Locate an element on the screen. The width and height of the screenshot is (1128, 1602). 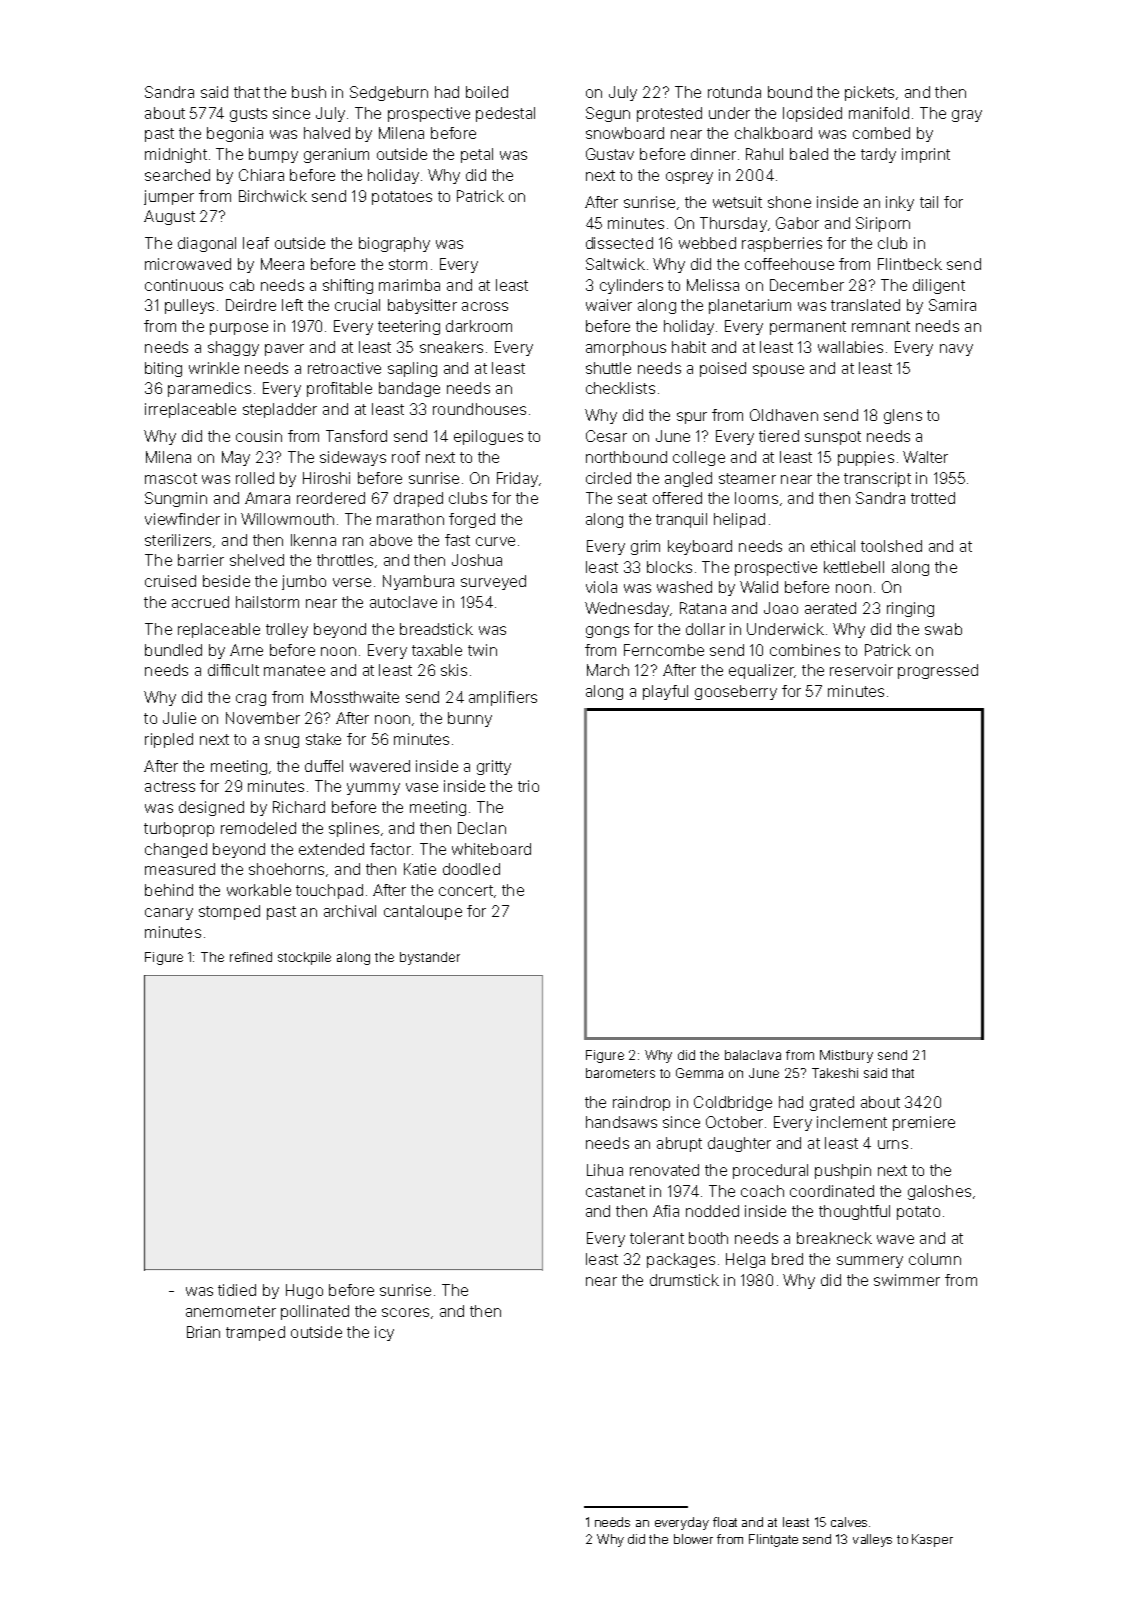
Segun is located at coordinates (608, 114).
